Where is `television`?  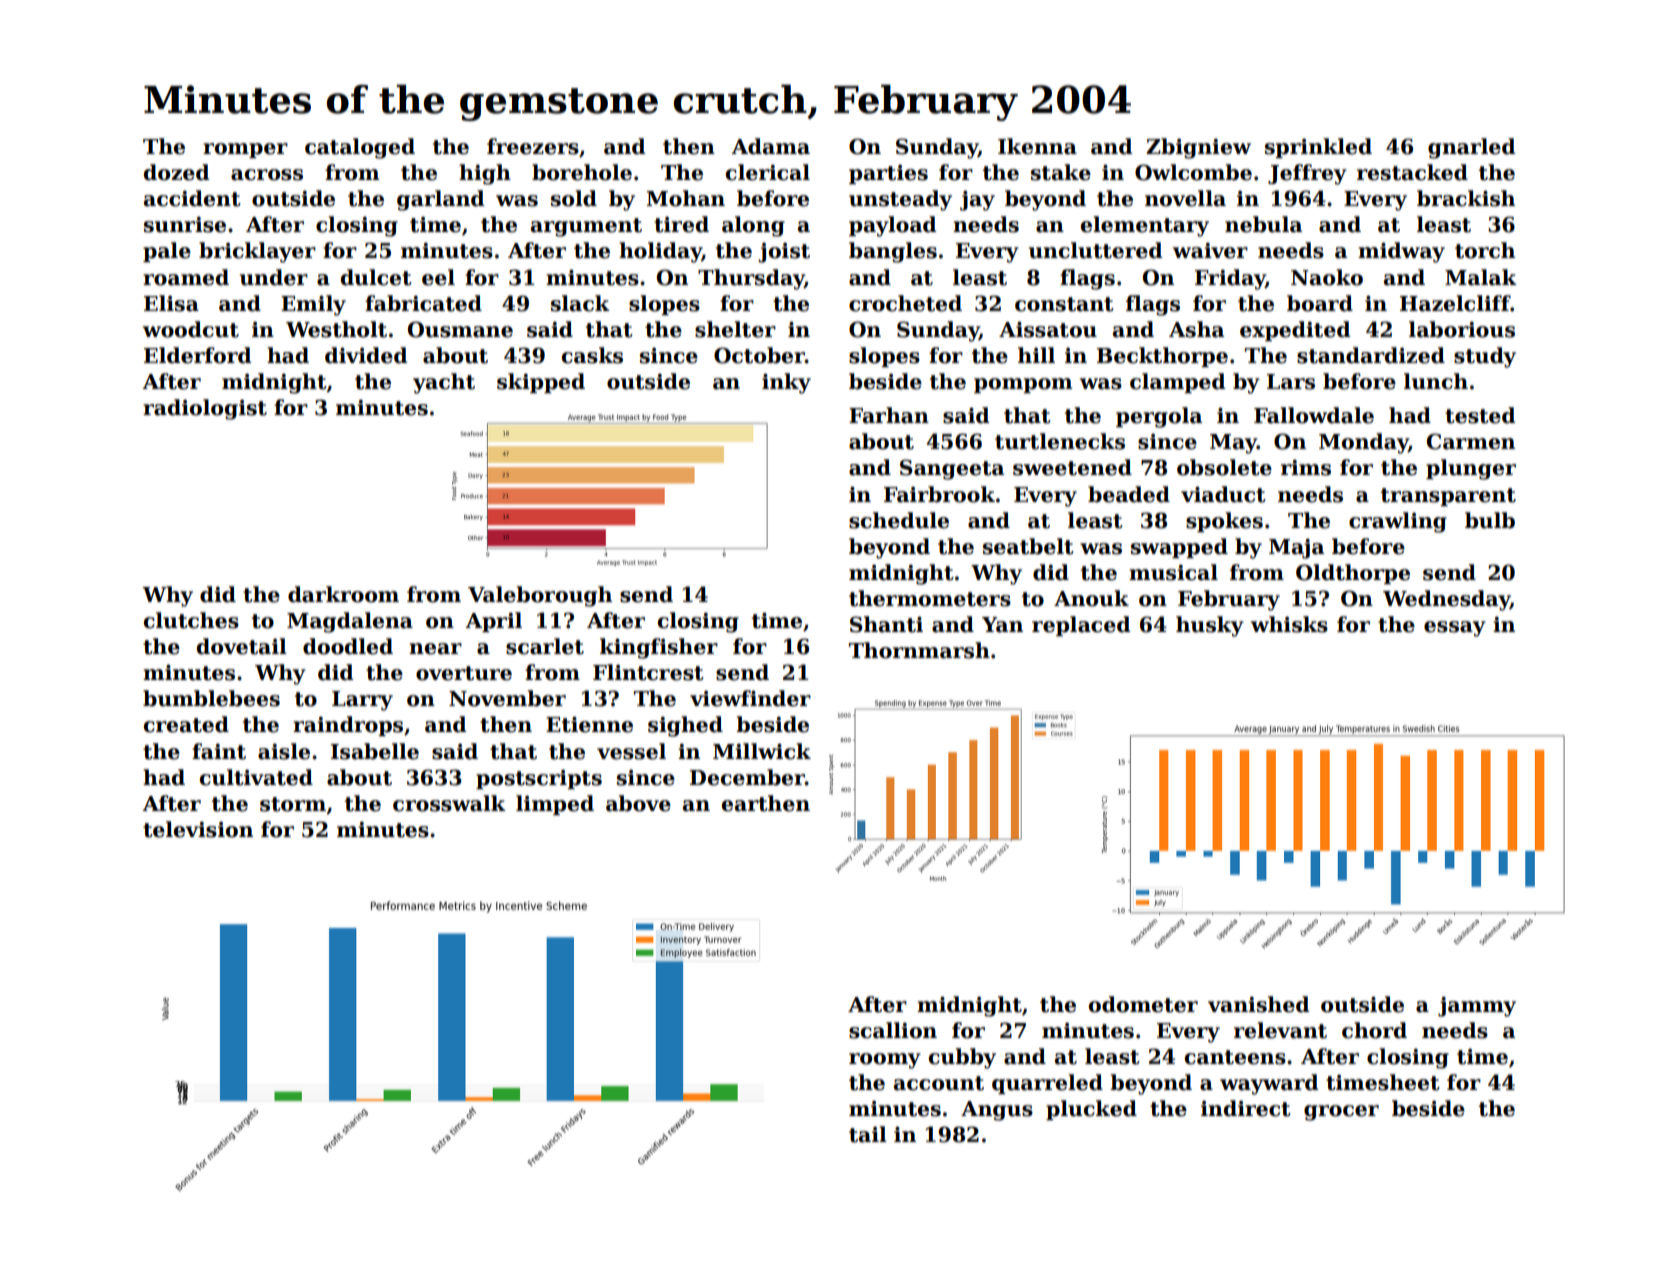 television is located at coordinates (198, 829).
